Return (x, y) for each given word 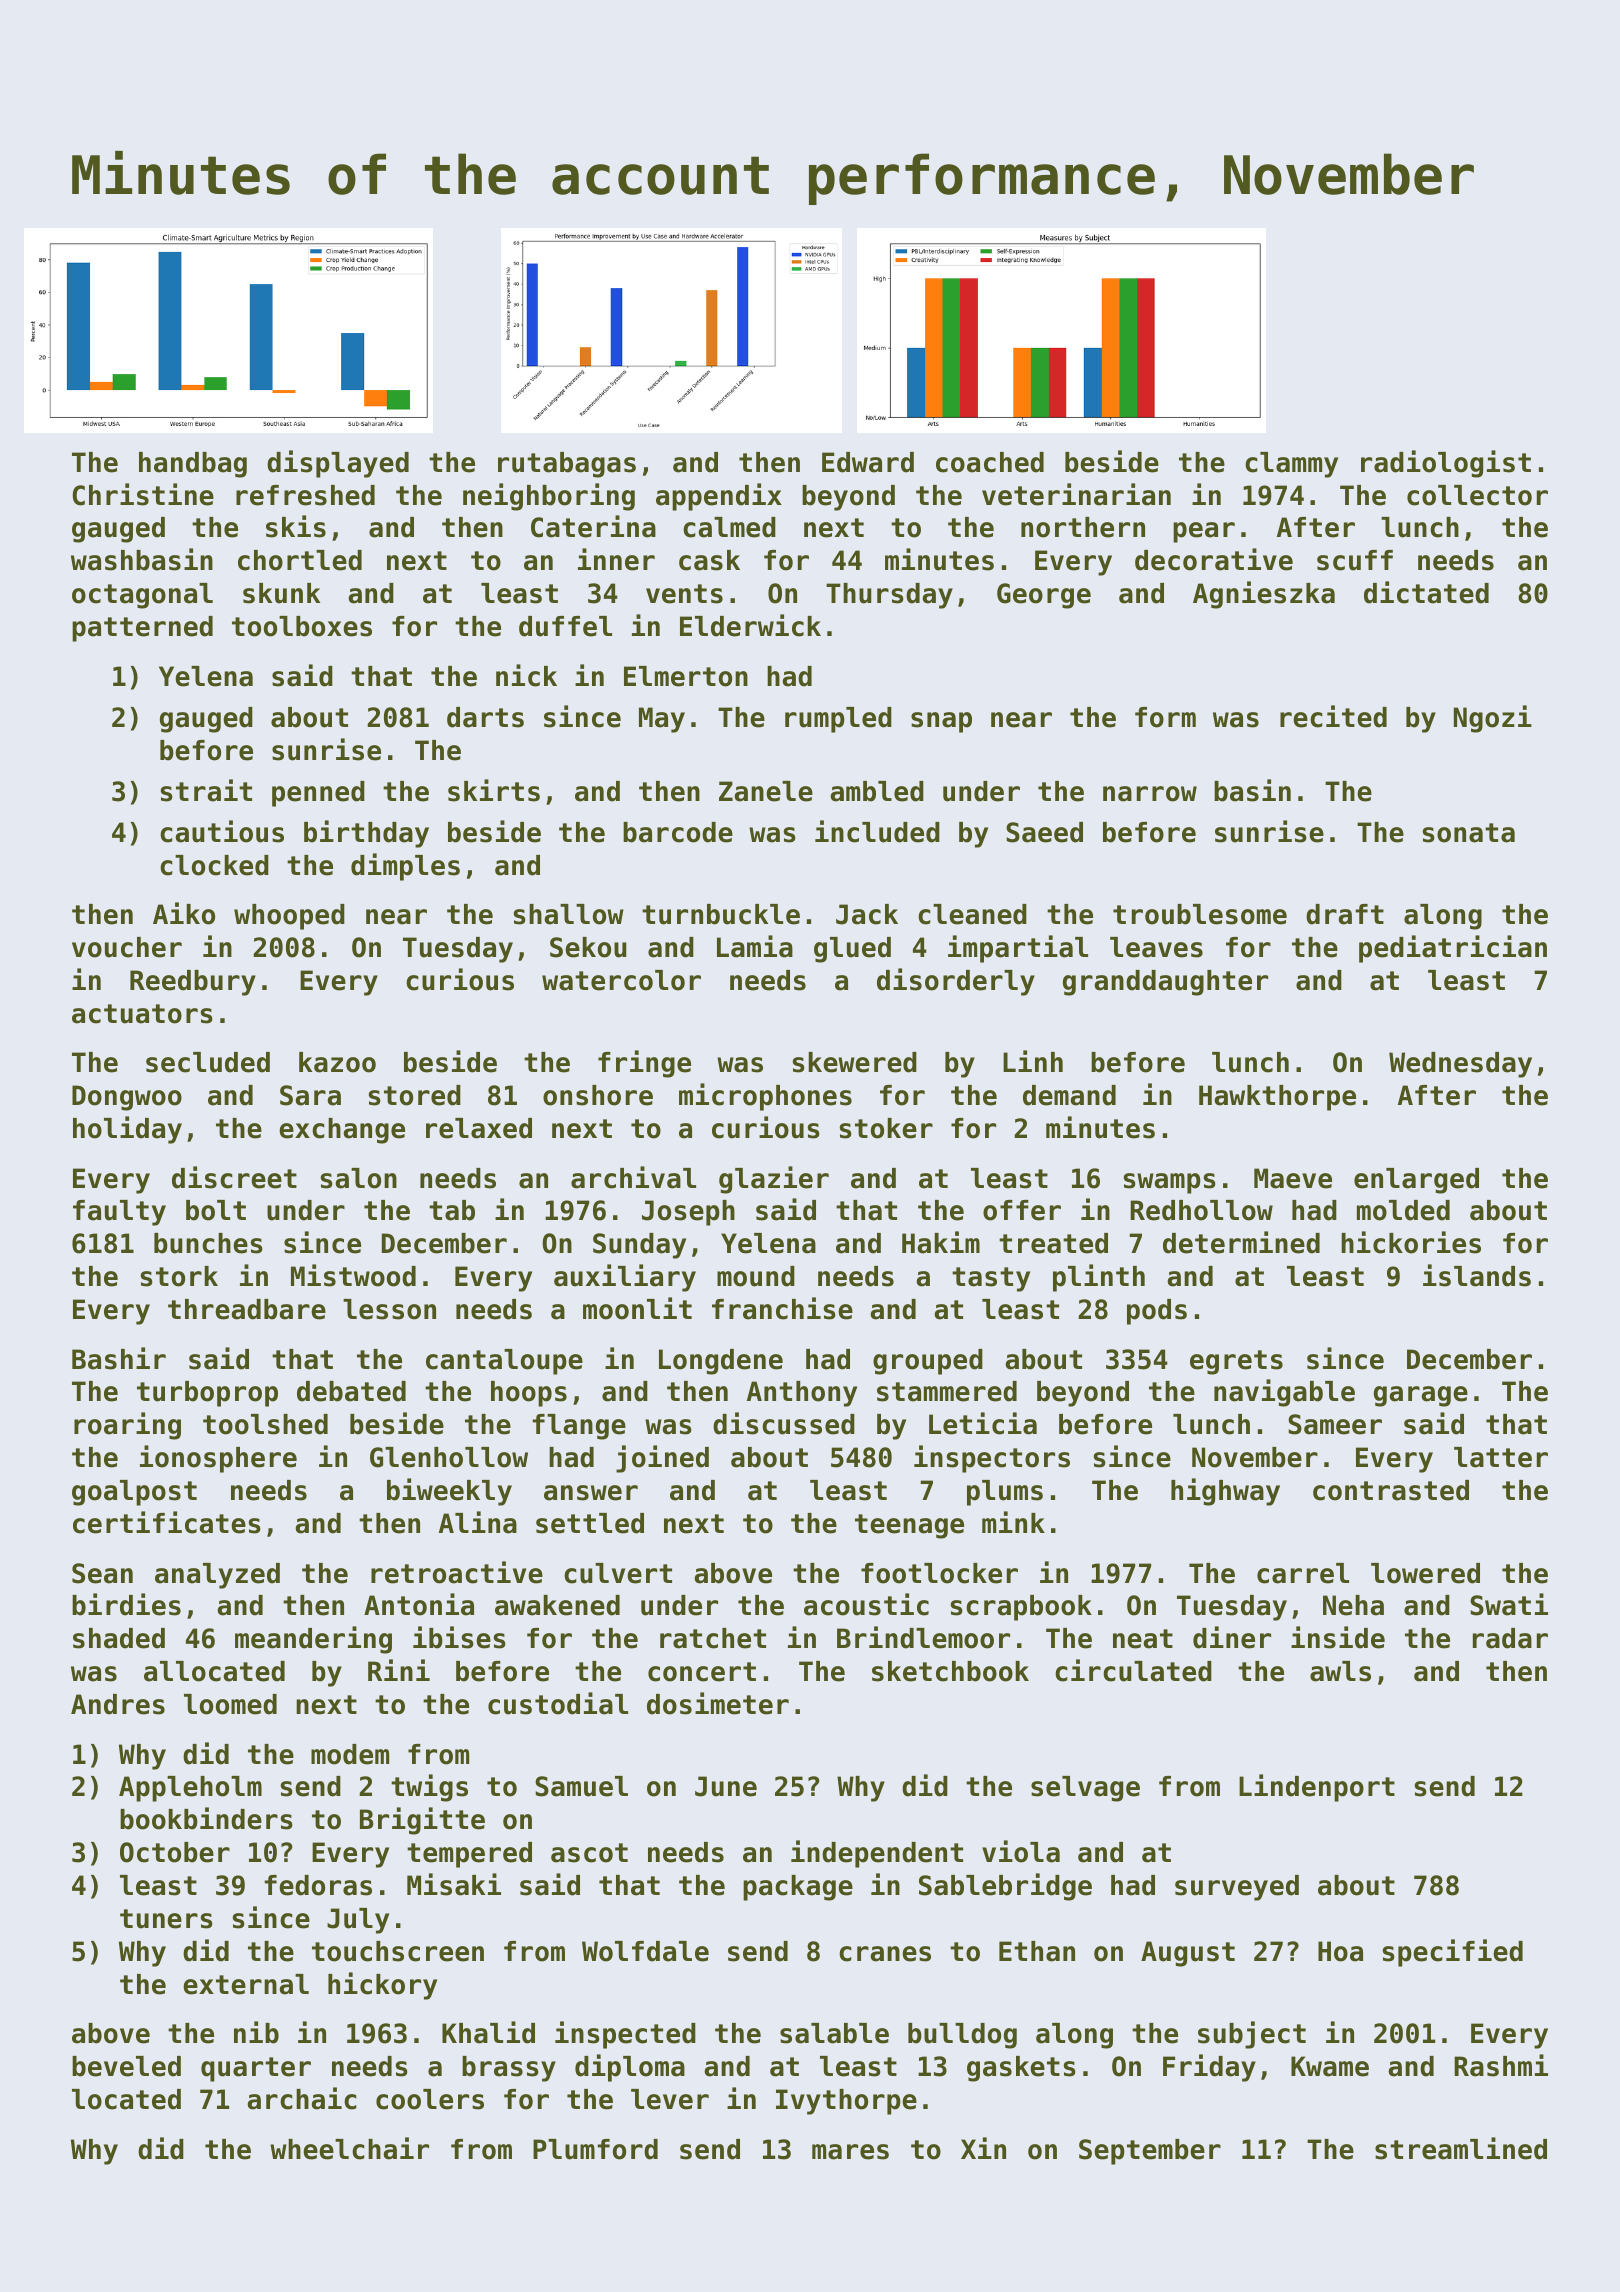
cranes (885, 1954)
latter (1501, 1457)
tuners (166, 1919)
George (1044, 596)
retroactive (457, 1572)
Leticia (983, 1423)
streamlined (1461, 2148)
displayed (338, 464)
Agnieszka (1264, 595)
